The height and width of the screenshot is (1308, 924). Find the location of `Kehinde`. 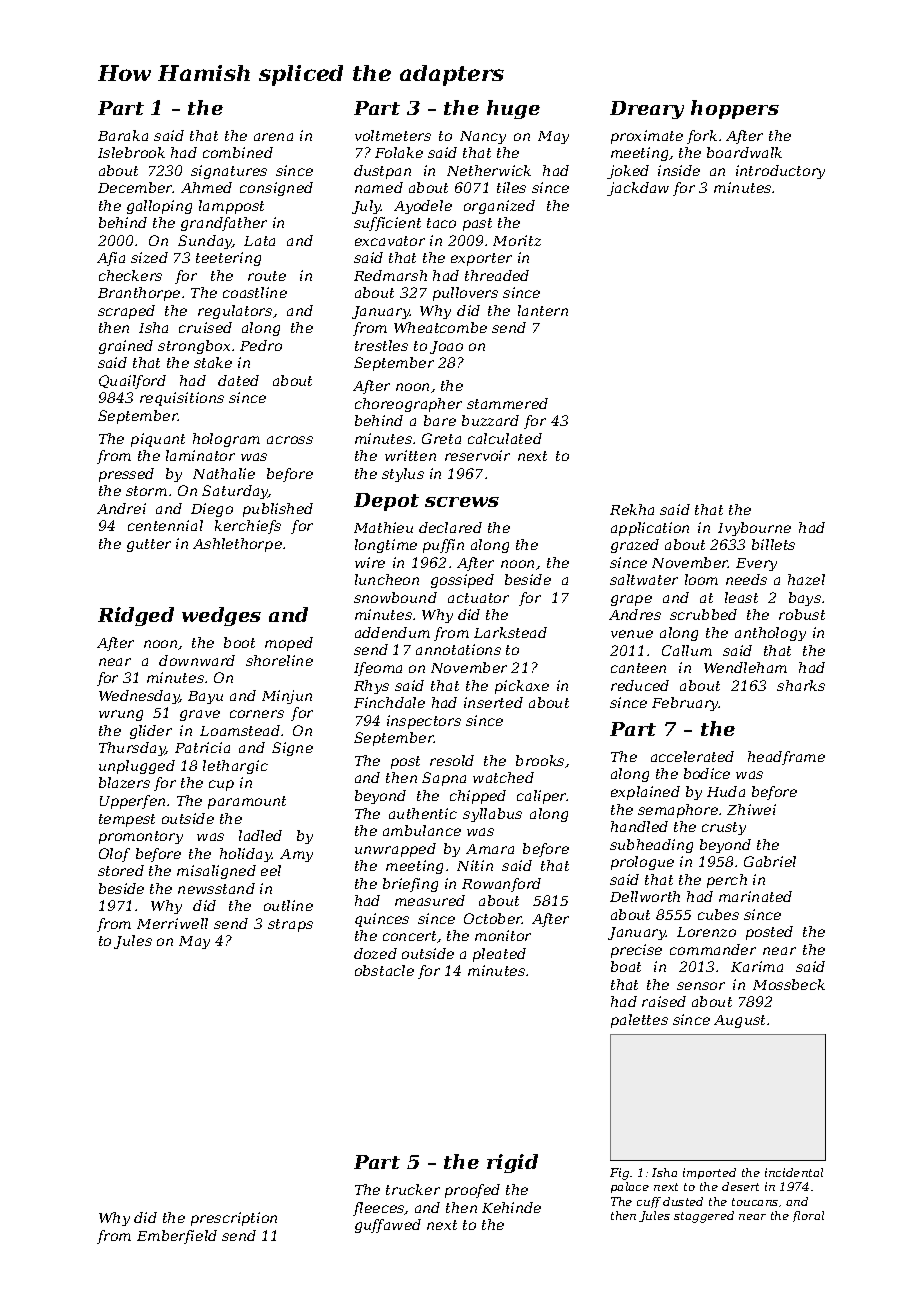

Kehinde is located at coordinates (511, 1207).
